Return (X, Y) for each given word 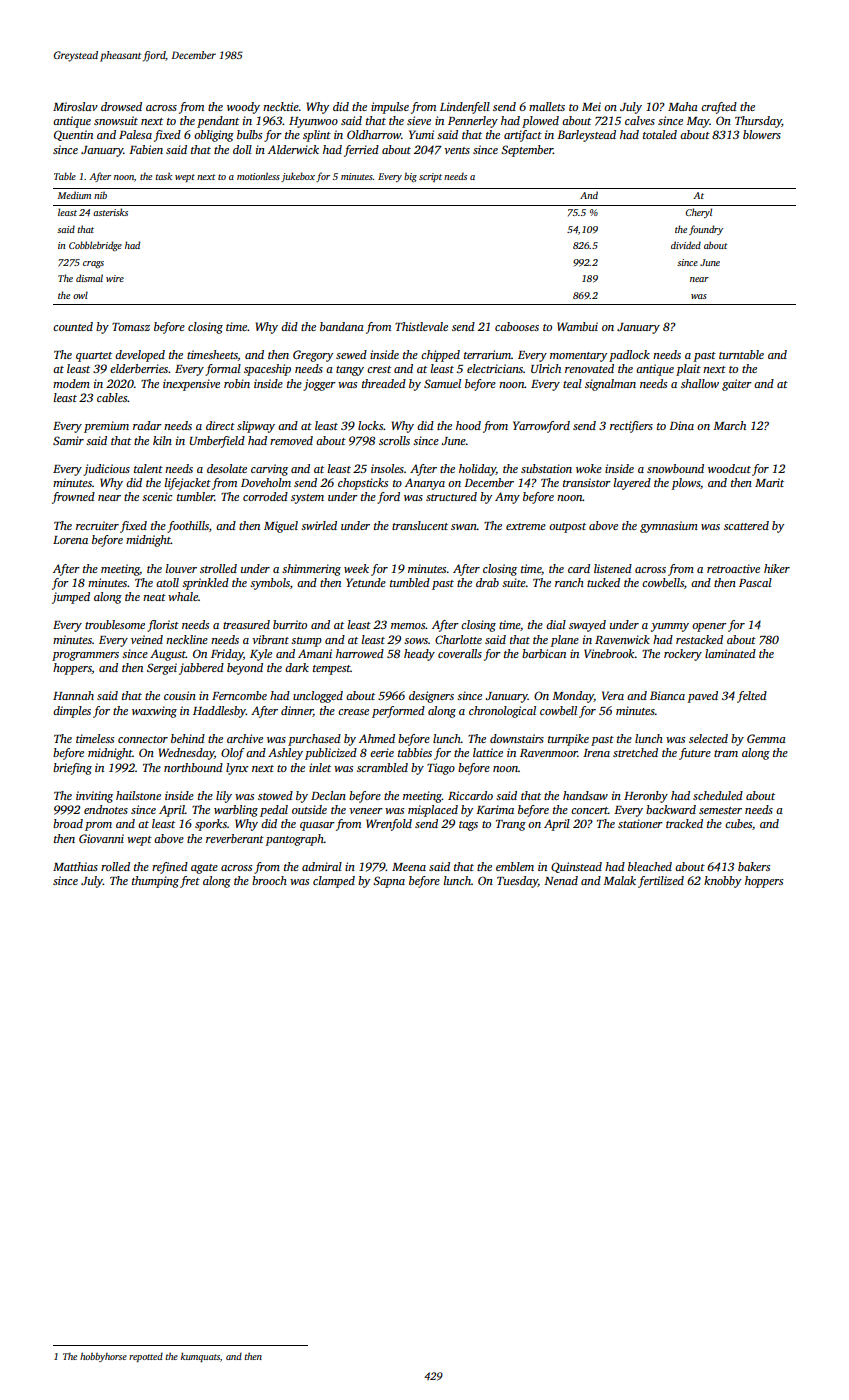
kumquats (200, 1357)
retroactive (733, 568)
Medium (74, 195)
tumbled (410, 582)
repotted (146, 1357)
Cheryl (698, 213)
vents (457, 150)
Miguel (281, 527)
